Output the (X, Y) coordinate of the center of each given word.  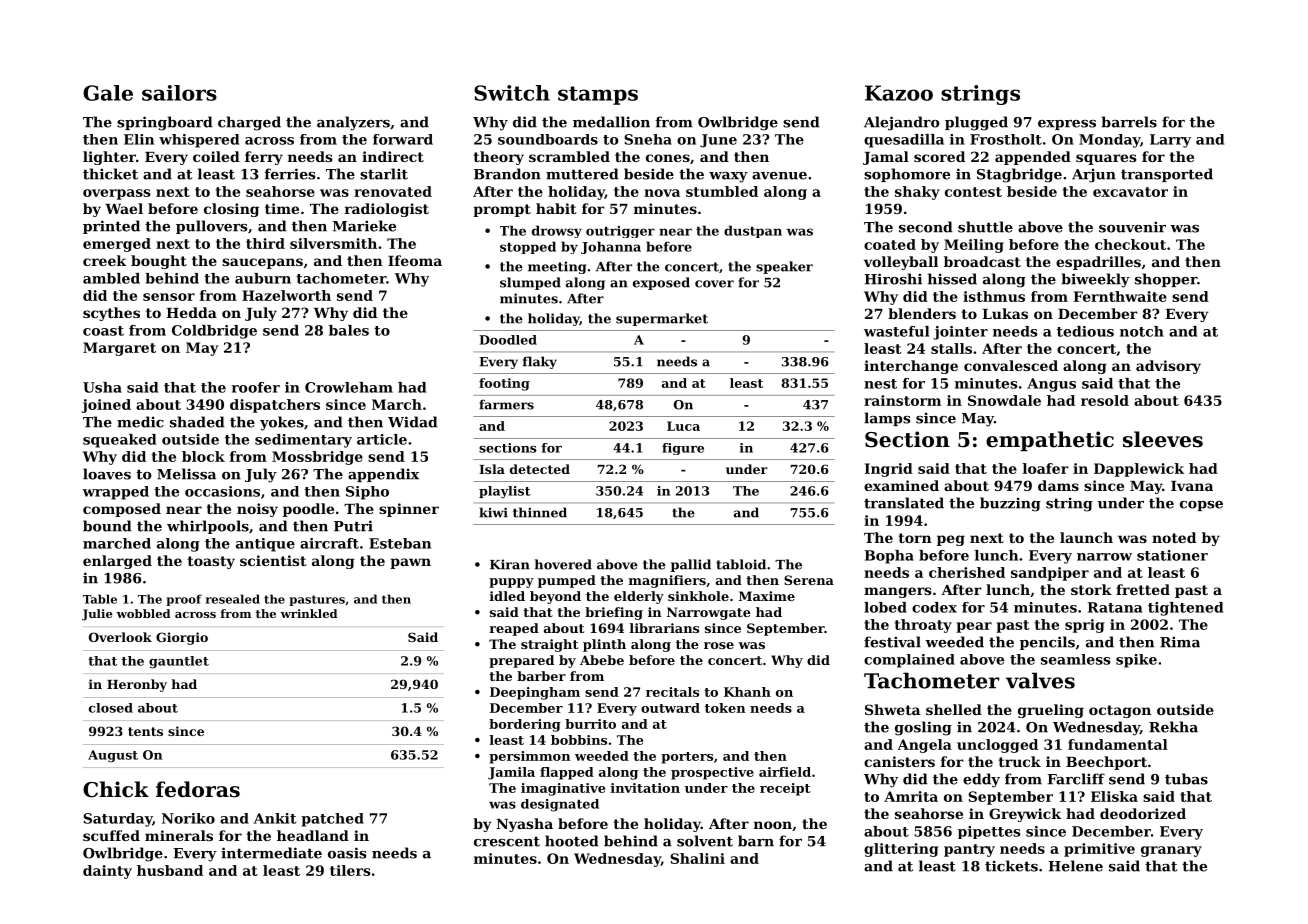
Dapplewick (1139, 470)
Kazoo (899, 93)
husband (170, 870)
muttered (582, 174)
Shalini (697, 858)
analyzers (353, 123)
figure (683, 449)
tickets (1011, 866)
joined (106, 406)
